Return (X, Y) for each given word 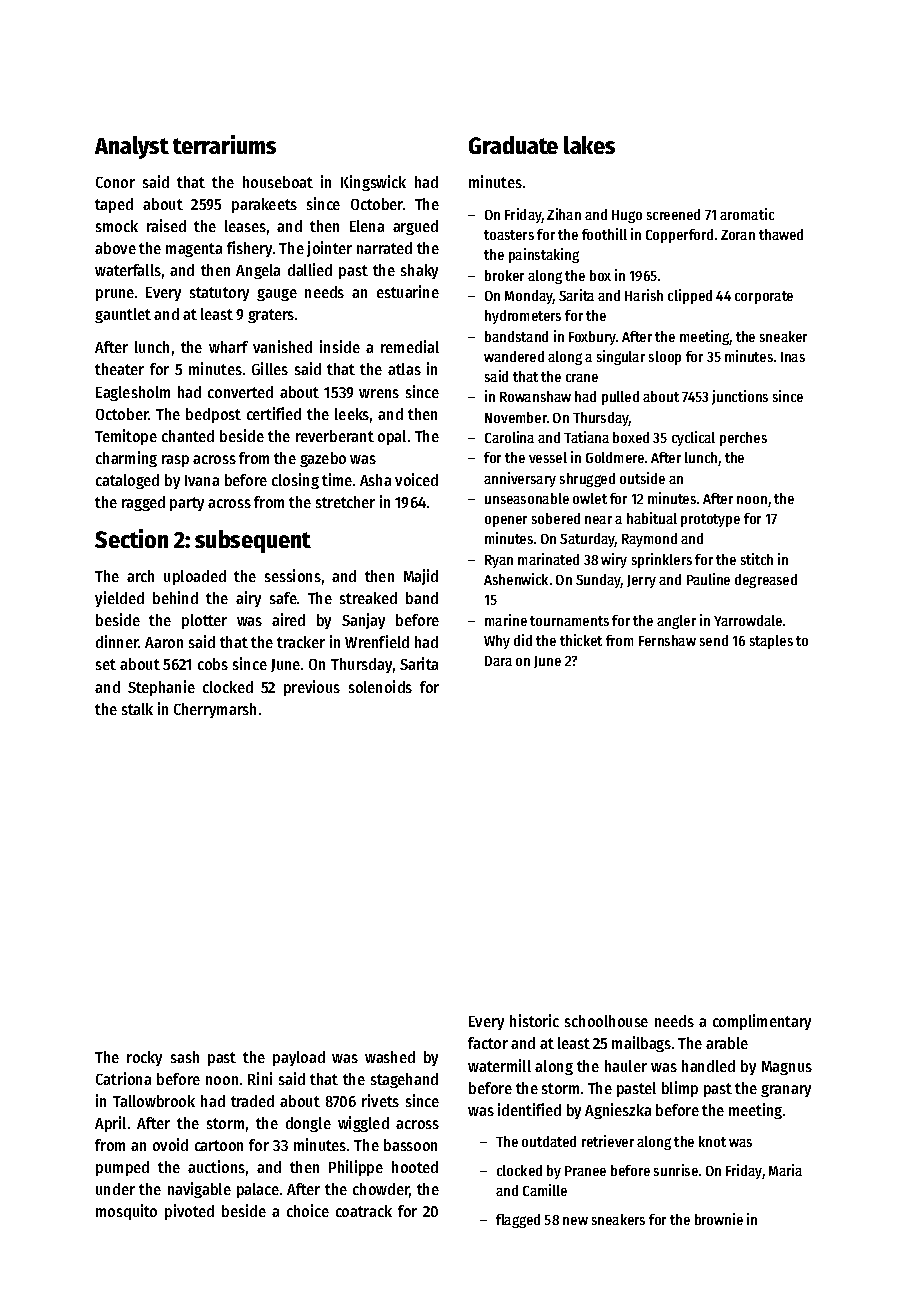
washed (390, 1057)
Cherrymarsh (215, 710)
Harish (644, 295)
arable (727, 1043)
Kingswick (373, 183)
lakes (589, 145)
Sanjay (363, 621)
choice (308, 1210)
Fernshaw (667, 640)
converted (240, 392)
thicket (581, 640)
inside (340, 346)
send (714, 640)
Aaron (164, 642)
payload (299, 1058)
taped (114, 205)
